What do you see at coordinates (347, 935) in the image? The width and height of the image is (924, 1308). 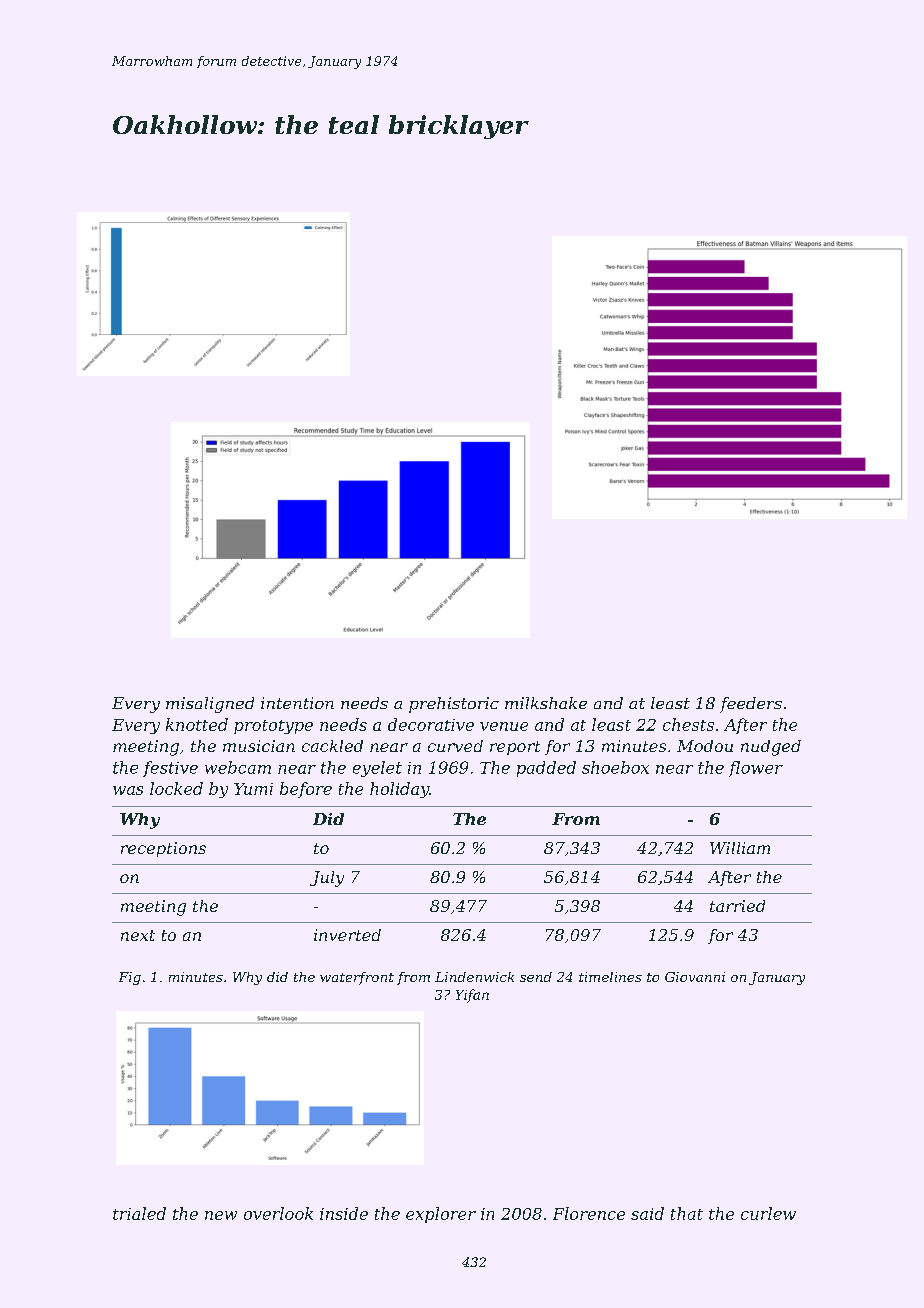 I see `inverted` at bounding box center [347, 935].
